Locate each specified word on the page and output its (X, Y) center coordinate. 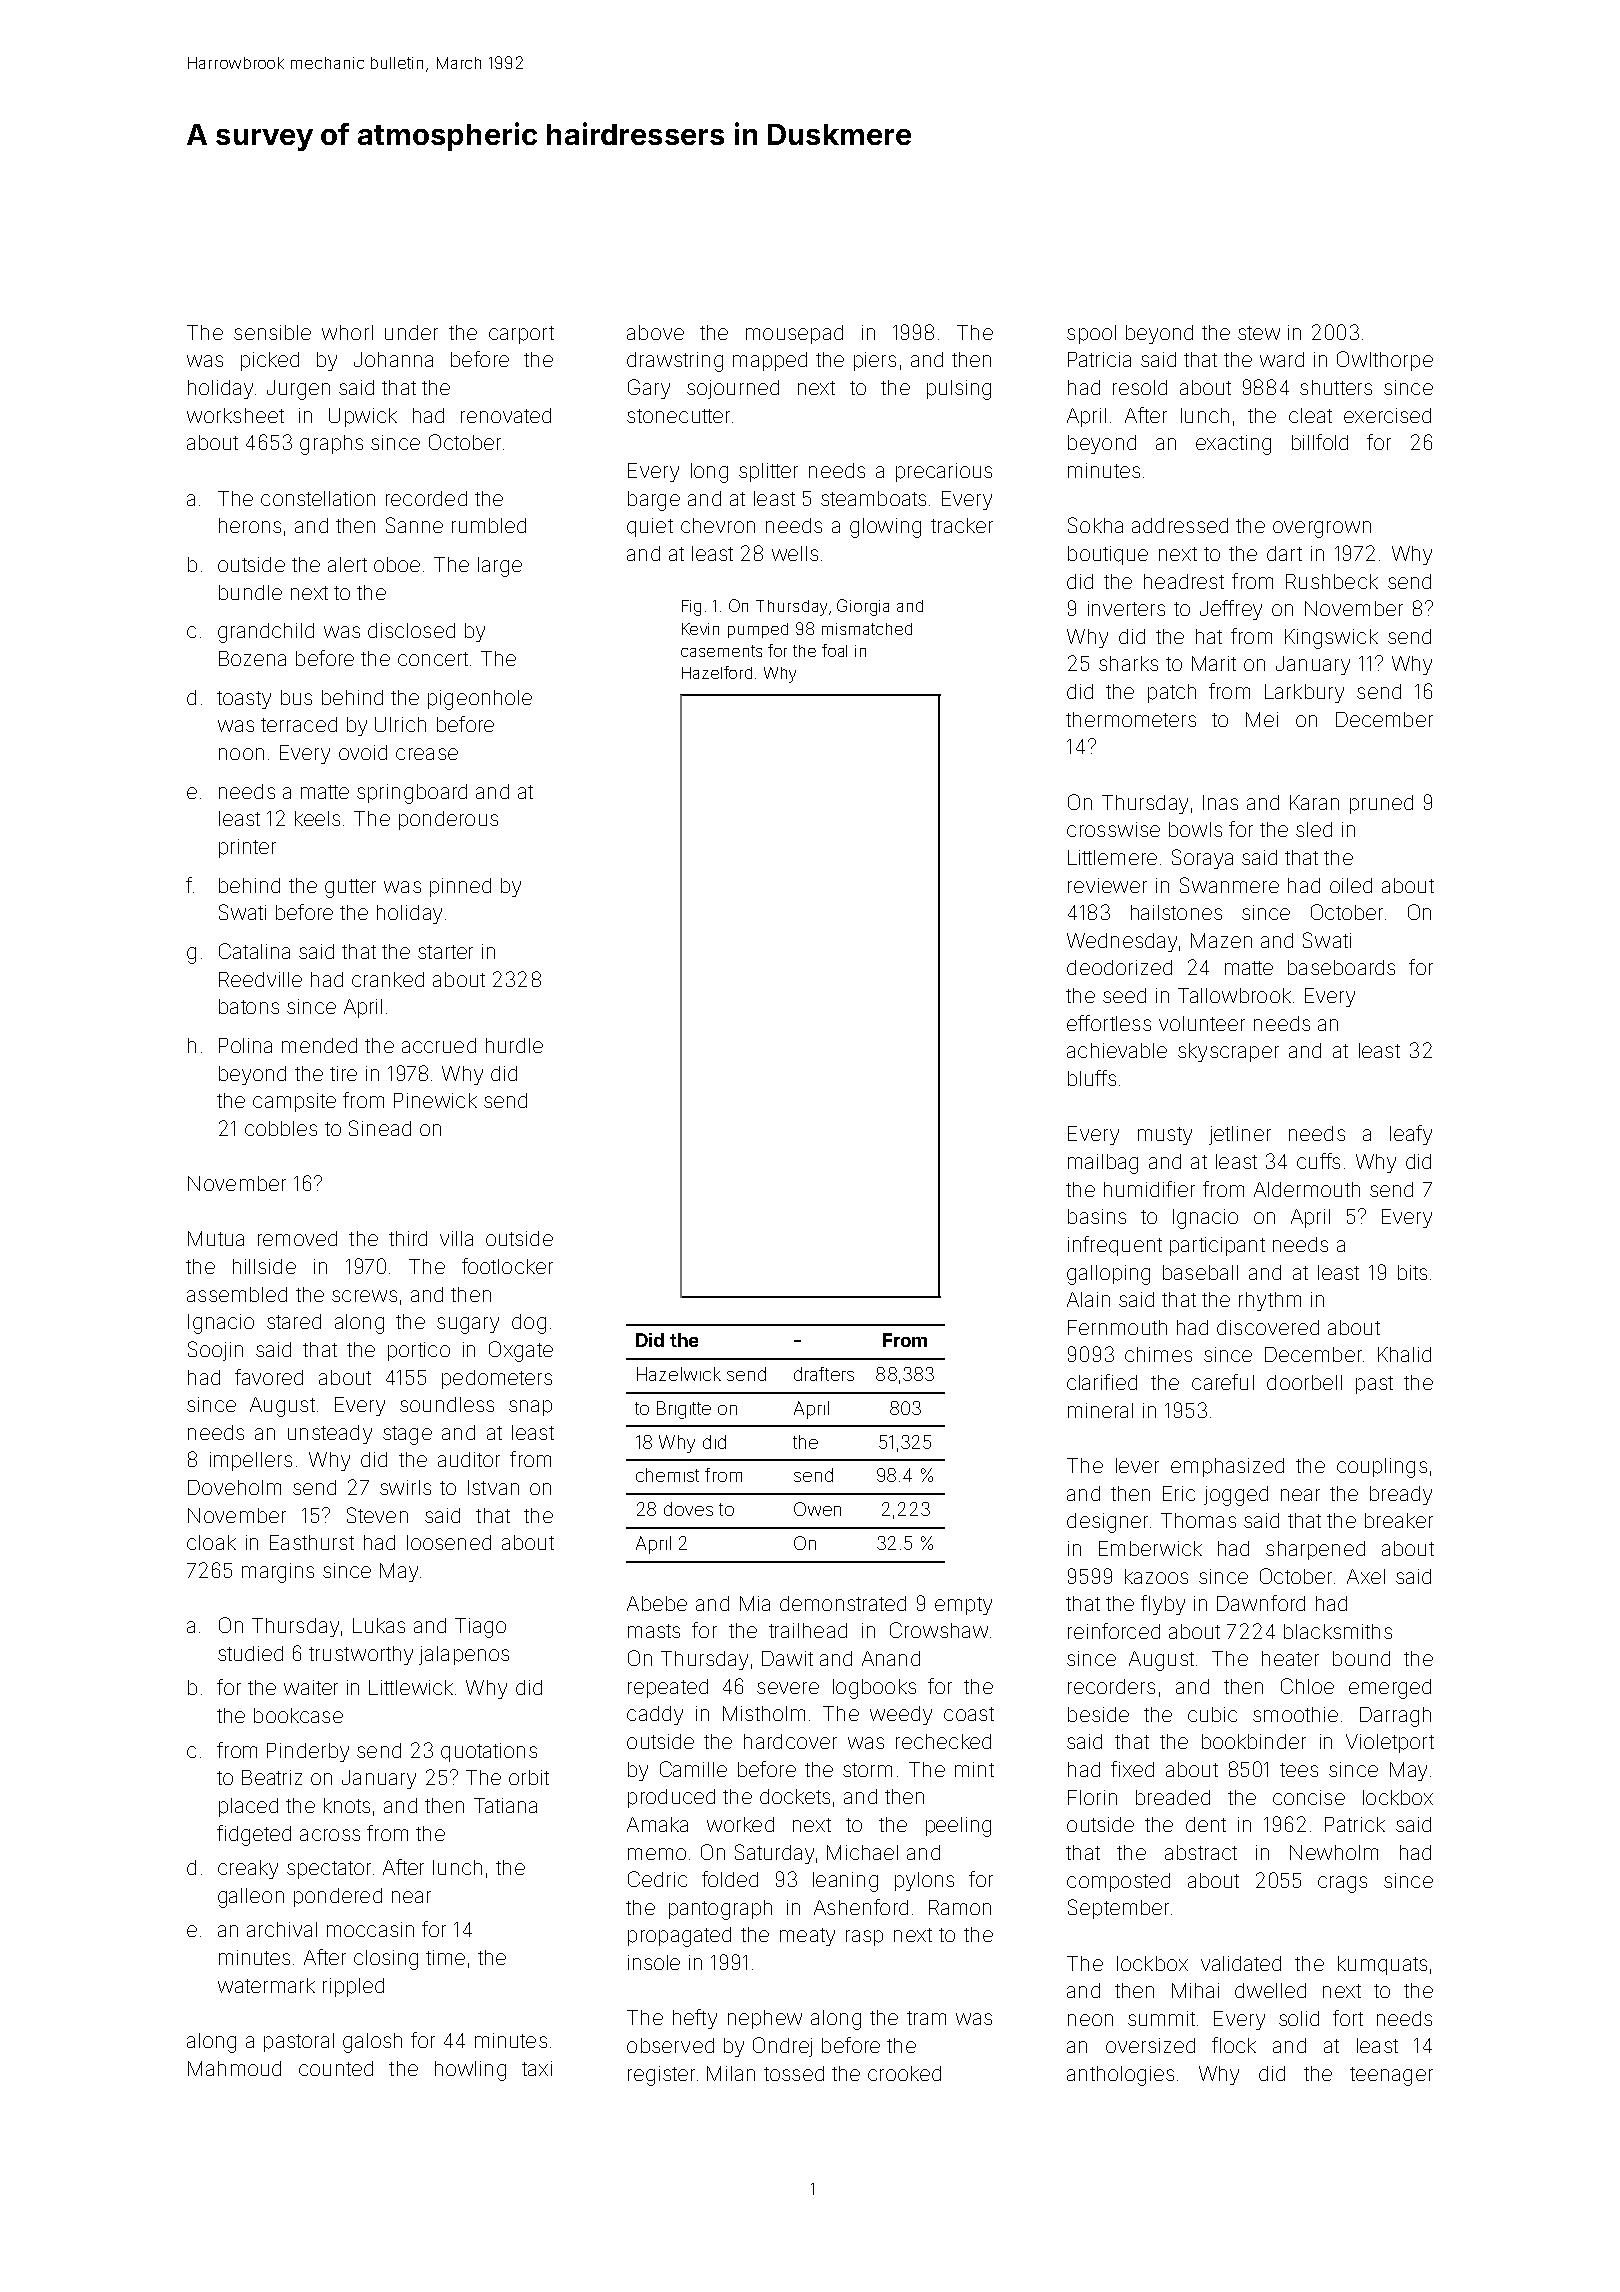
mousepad (794, 334)
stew (1259, 333)
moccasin (370, 1929)
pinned (460, 887)
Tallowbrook (1234, 995)
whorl (347, 332)
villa (456, 1238)
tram (926, 2018)
